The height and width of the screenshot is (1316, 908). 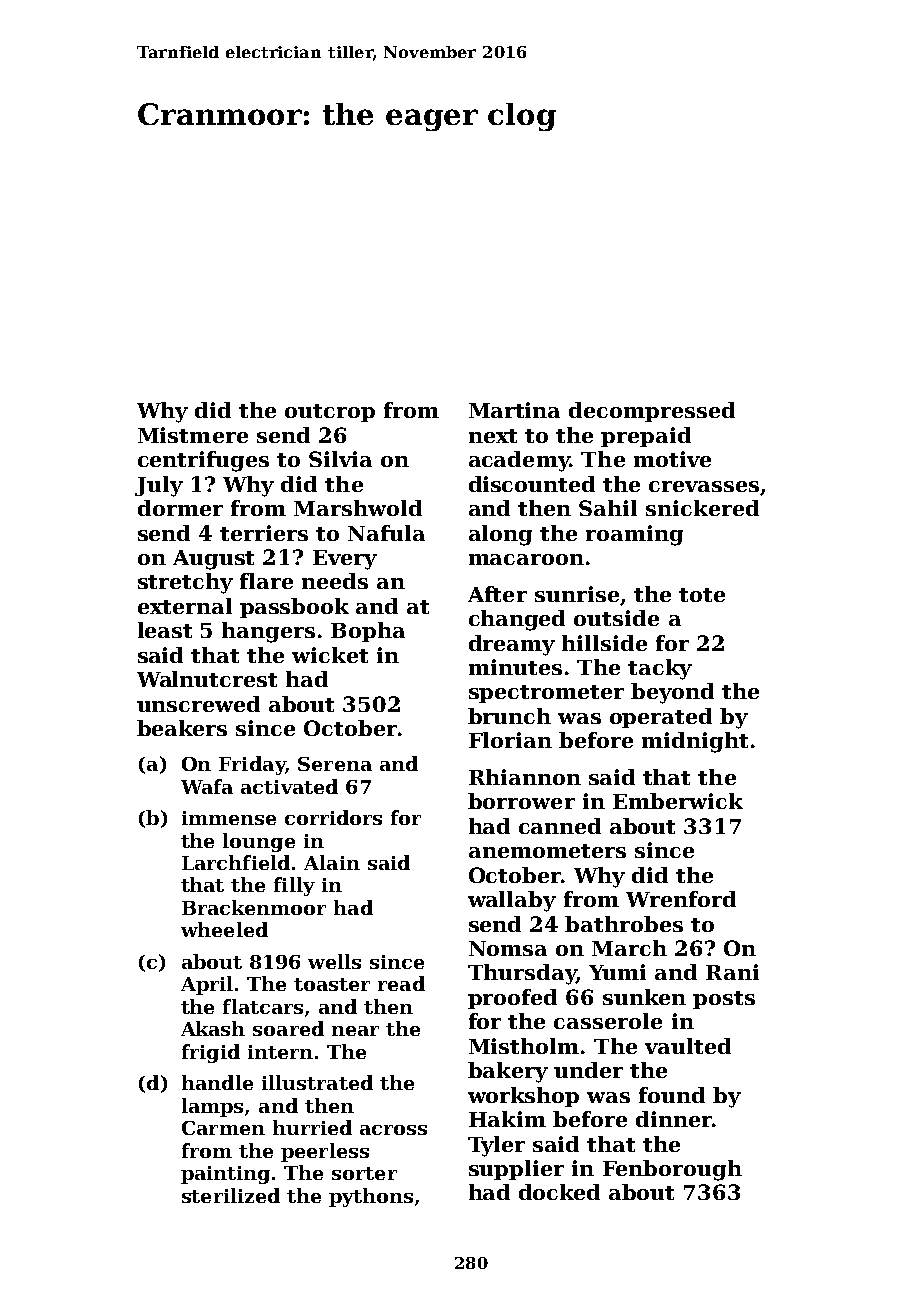 I want to click on Marshwold, so click(x=358, y=508).
